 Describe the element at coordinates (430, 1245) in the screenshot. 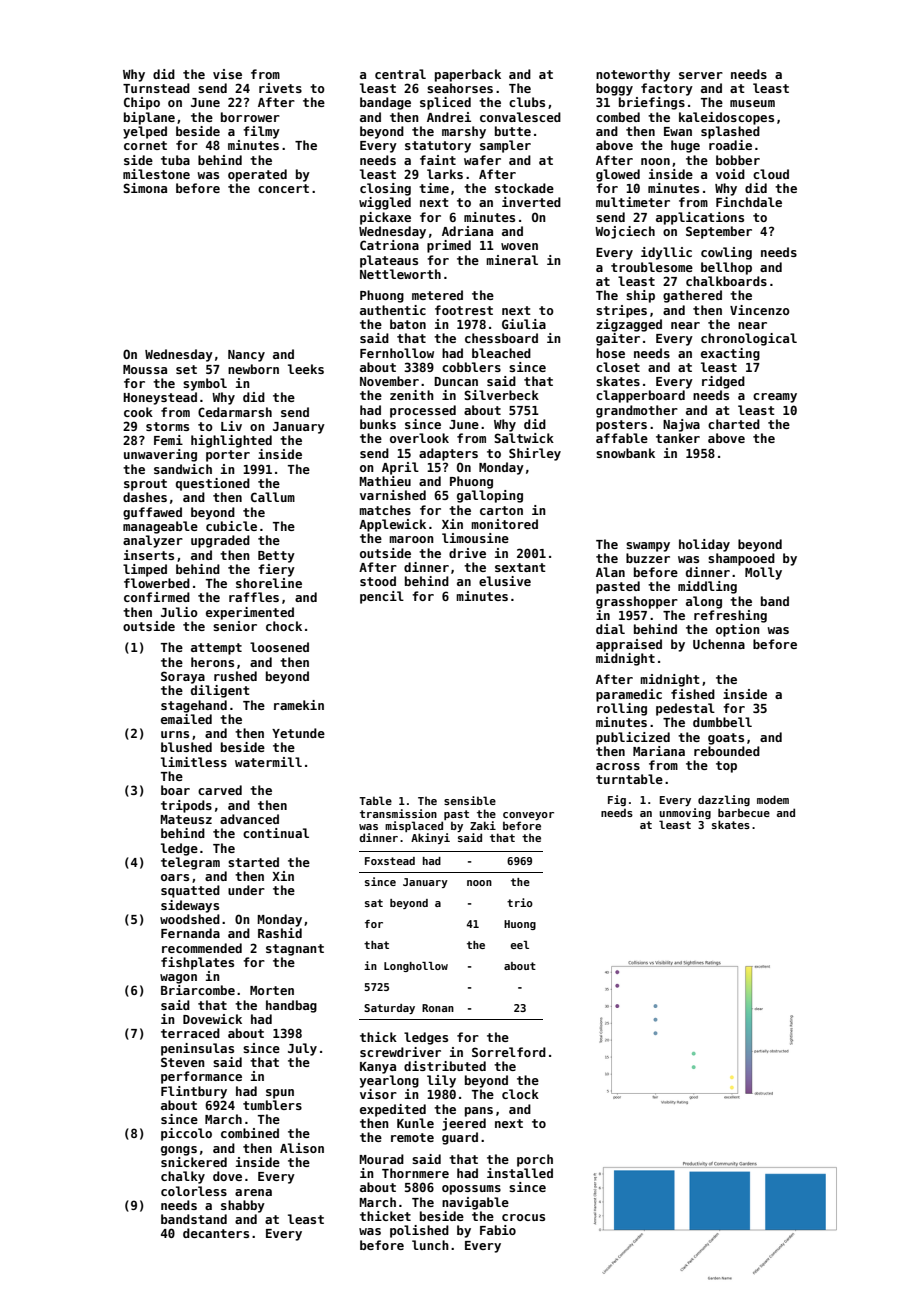

I see `lunch` at that location.
